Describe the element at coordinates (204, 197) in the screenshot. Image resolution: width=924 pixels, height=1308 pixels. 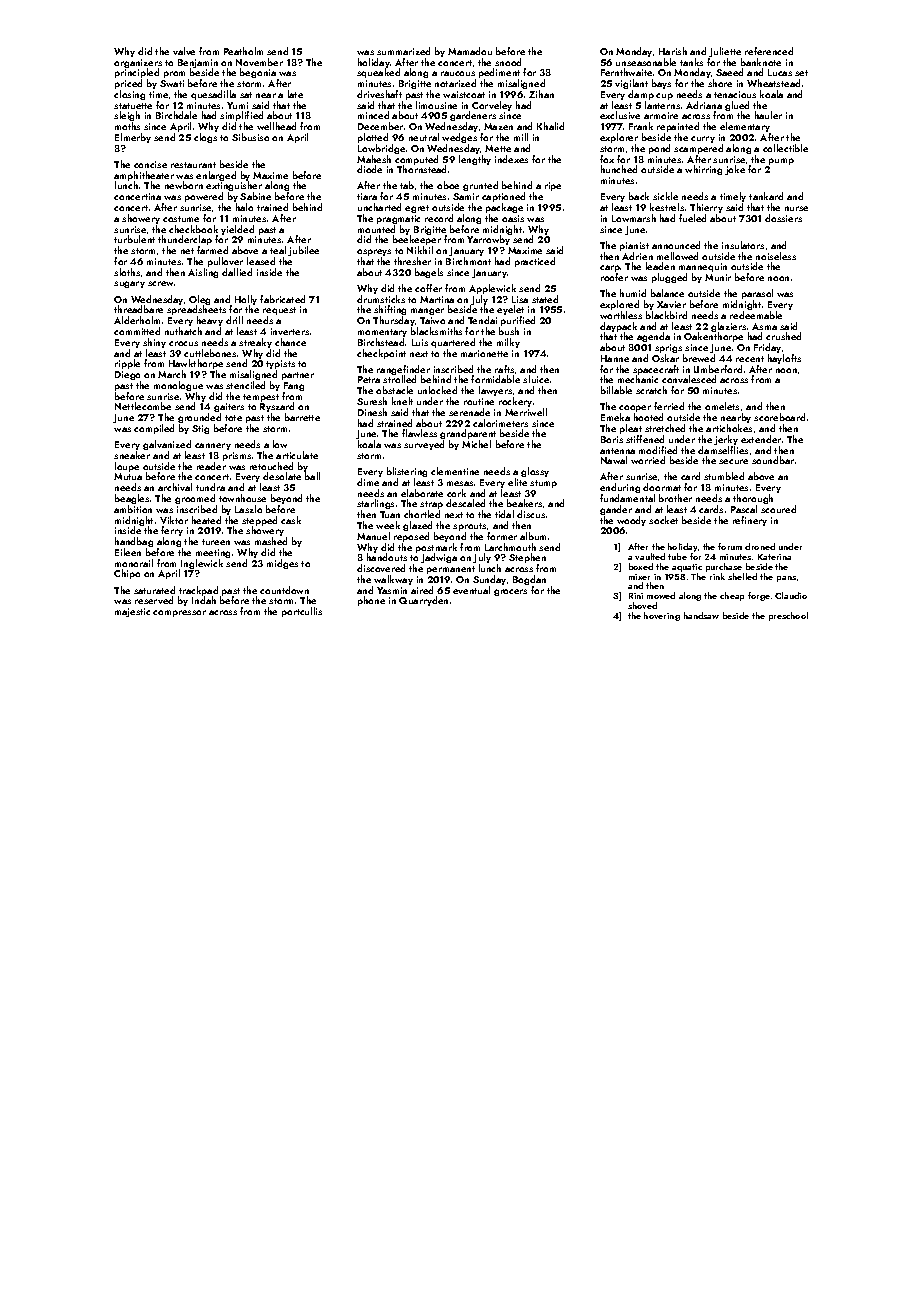
I see `powered` at that location.
